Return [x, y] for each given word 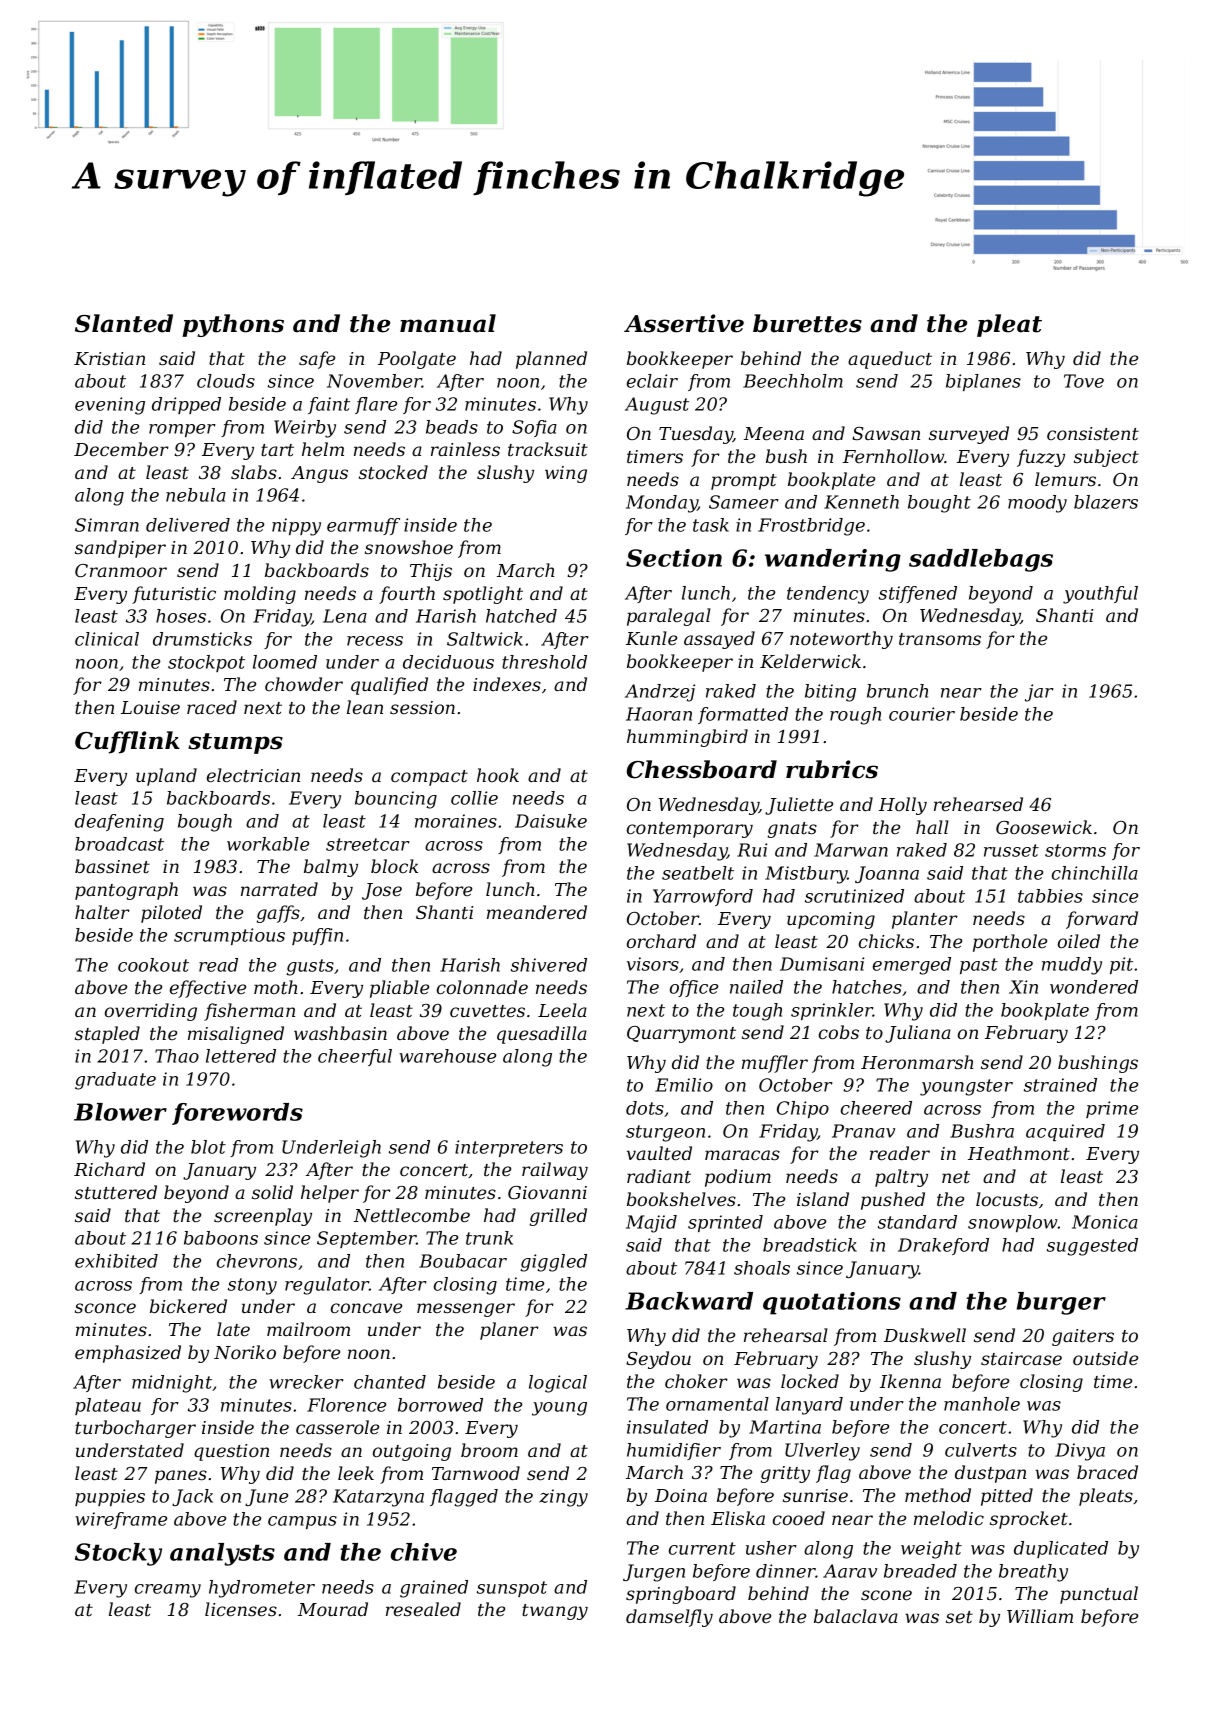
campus [302, 1522]
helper [330, 1194]
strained [1060, 1085]
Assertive [684, 323]
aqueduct [890, 360]
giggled [553, 1263]
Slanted [124, 323]
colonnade [482, 987]
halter [102, 912]
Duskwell [925, 1335]
